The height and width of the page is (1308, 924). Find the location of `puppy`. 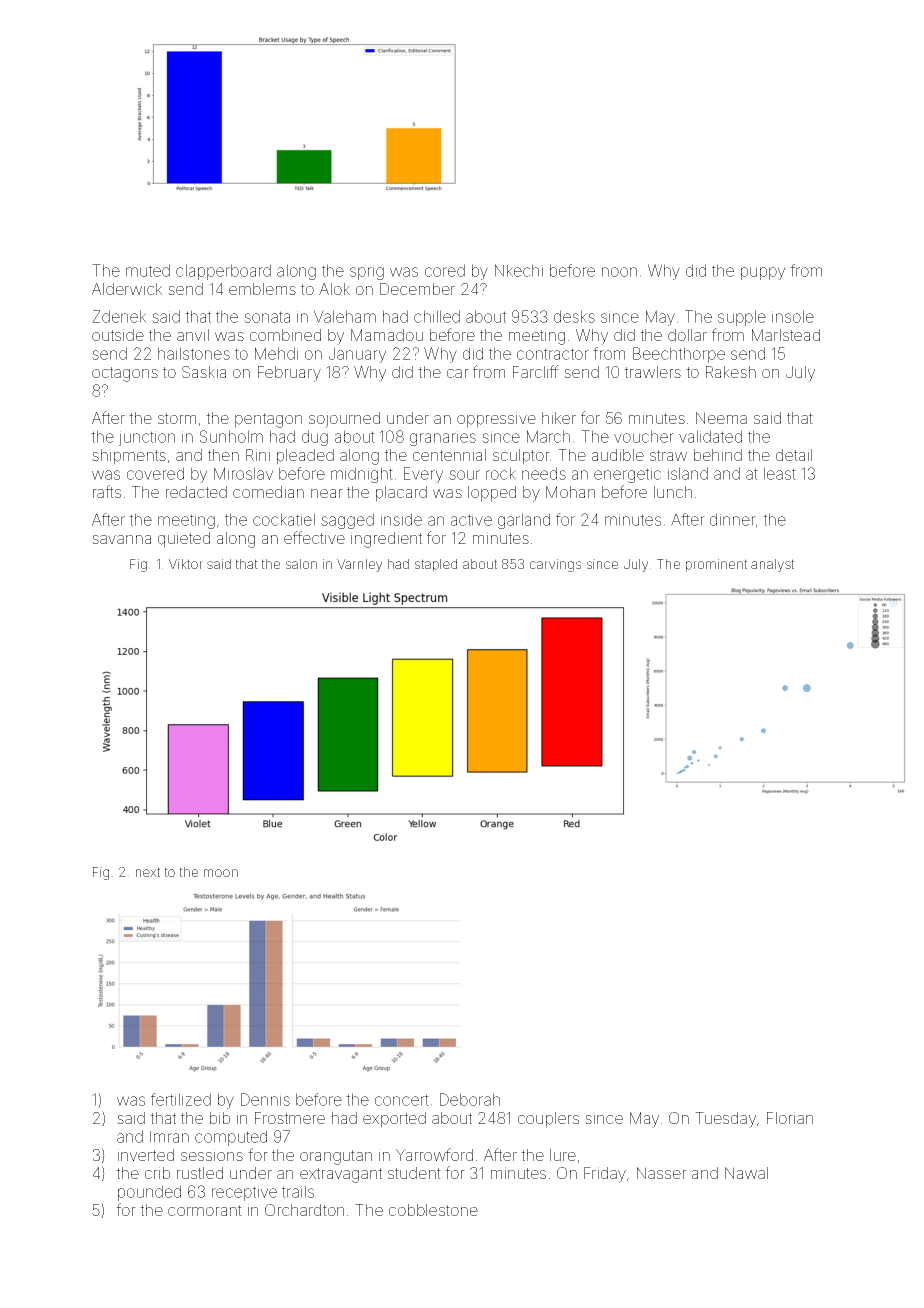

puppy is located at coordinates (763, 273).
